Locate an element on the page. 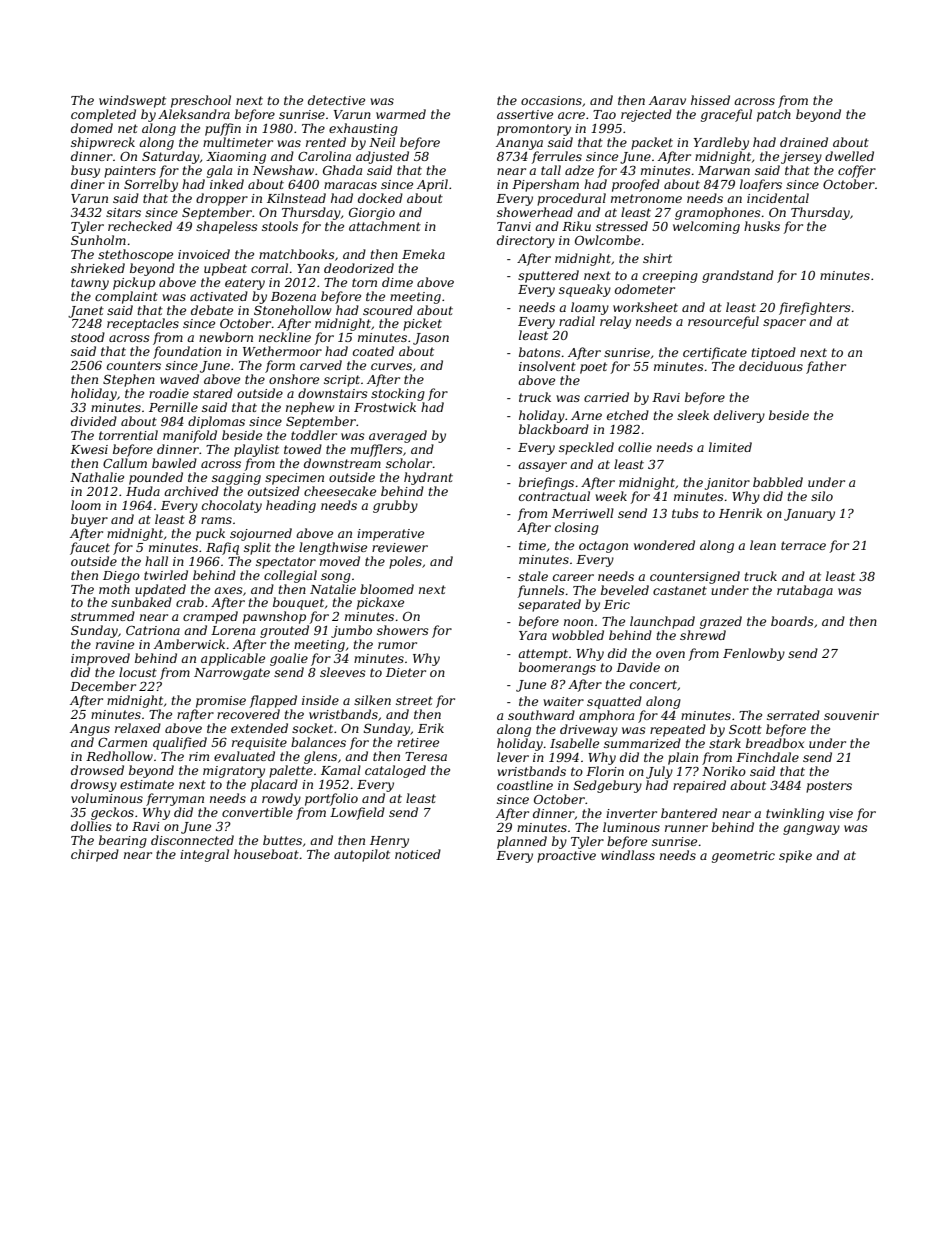  completed is located at coordinates (103, 115).
